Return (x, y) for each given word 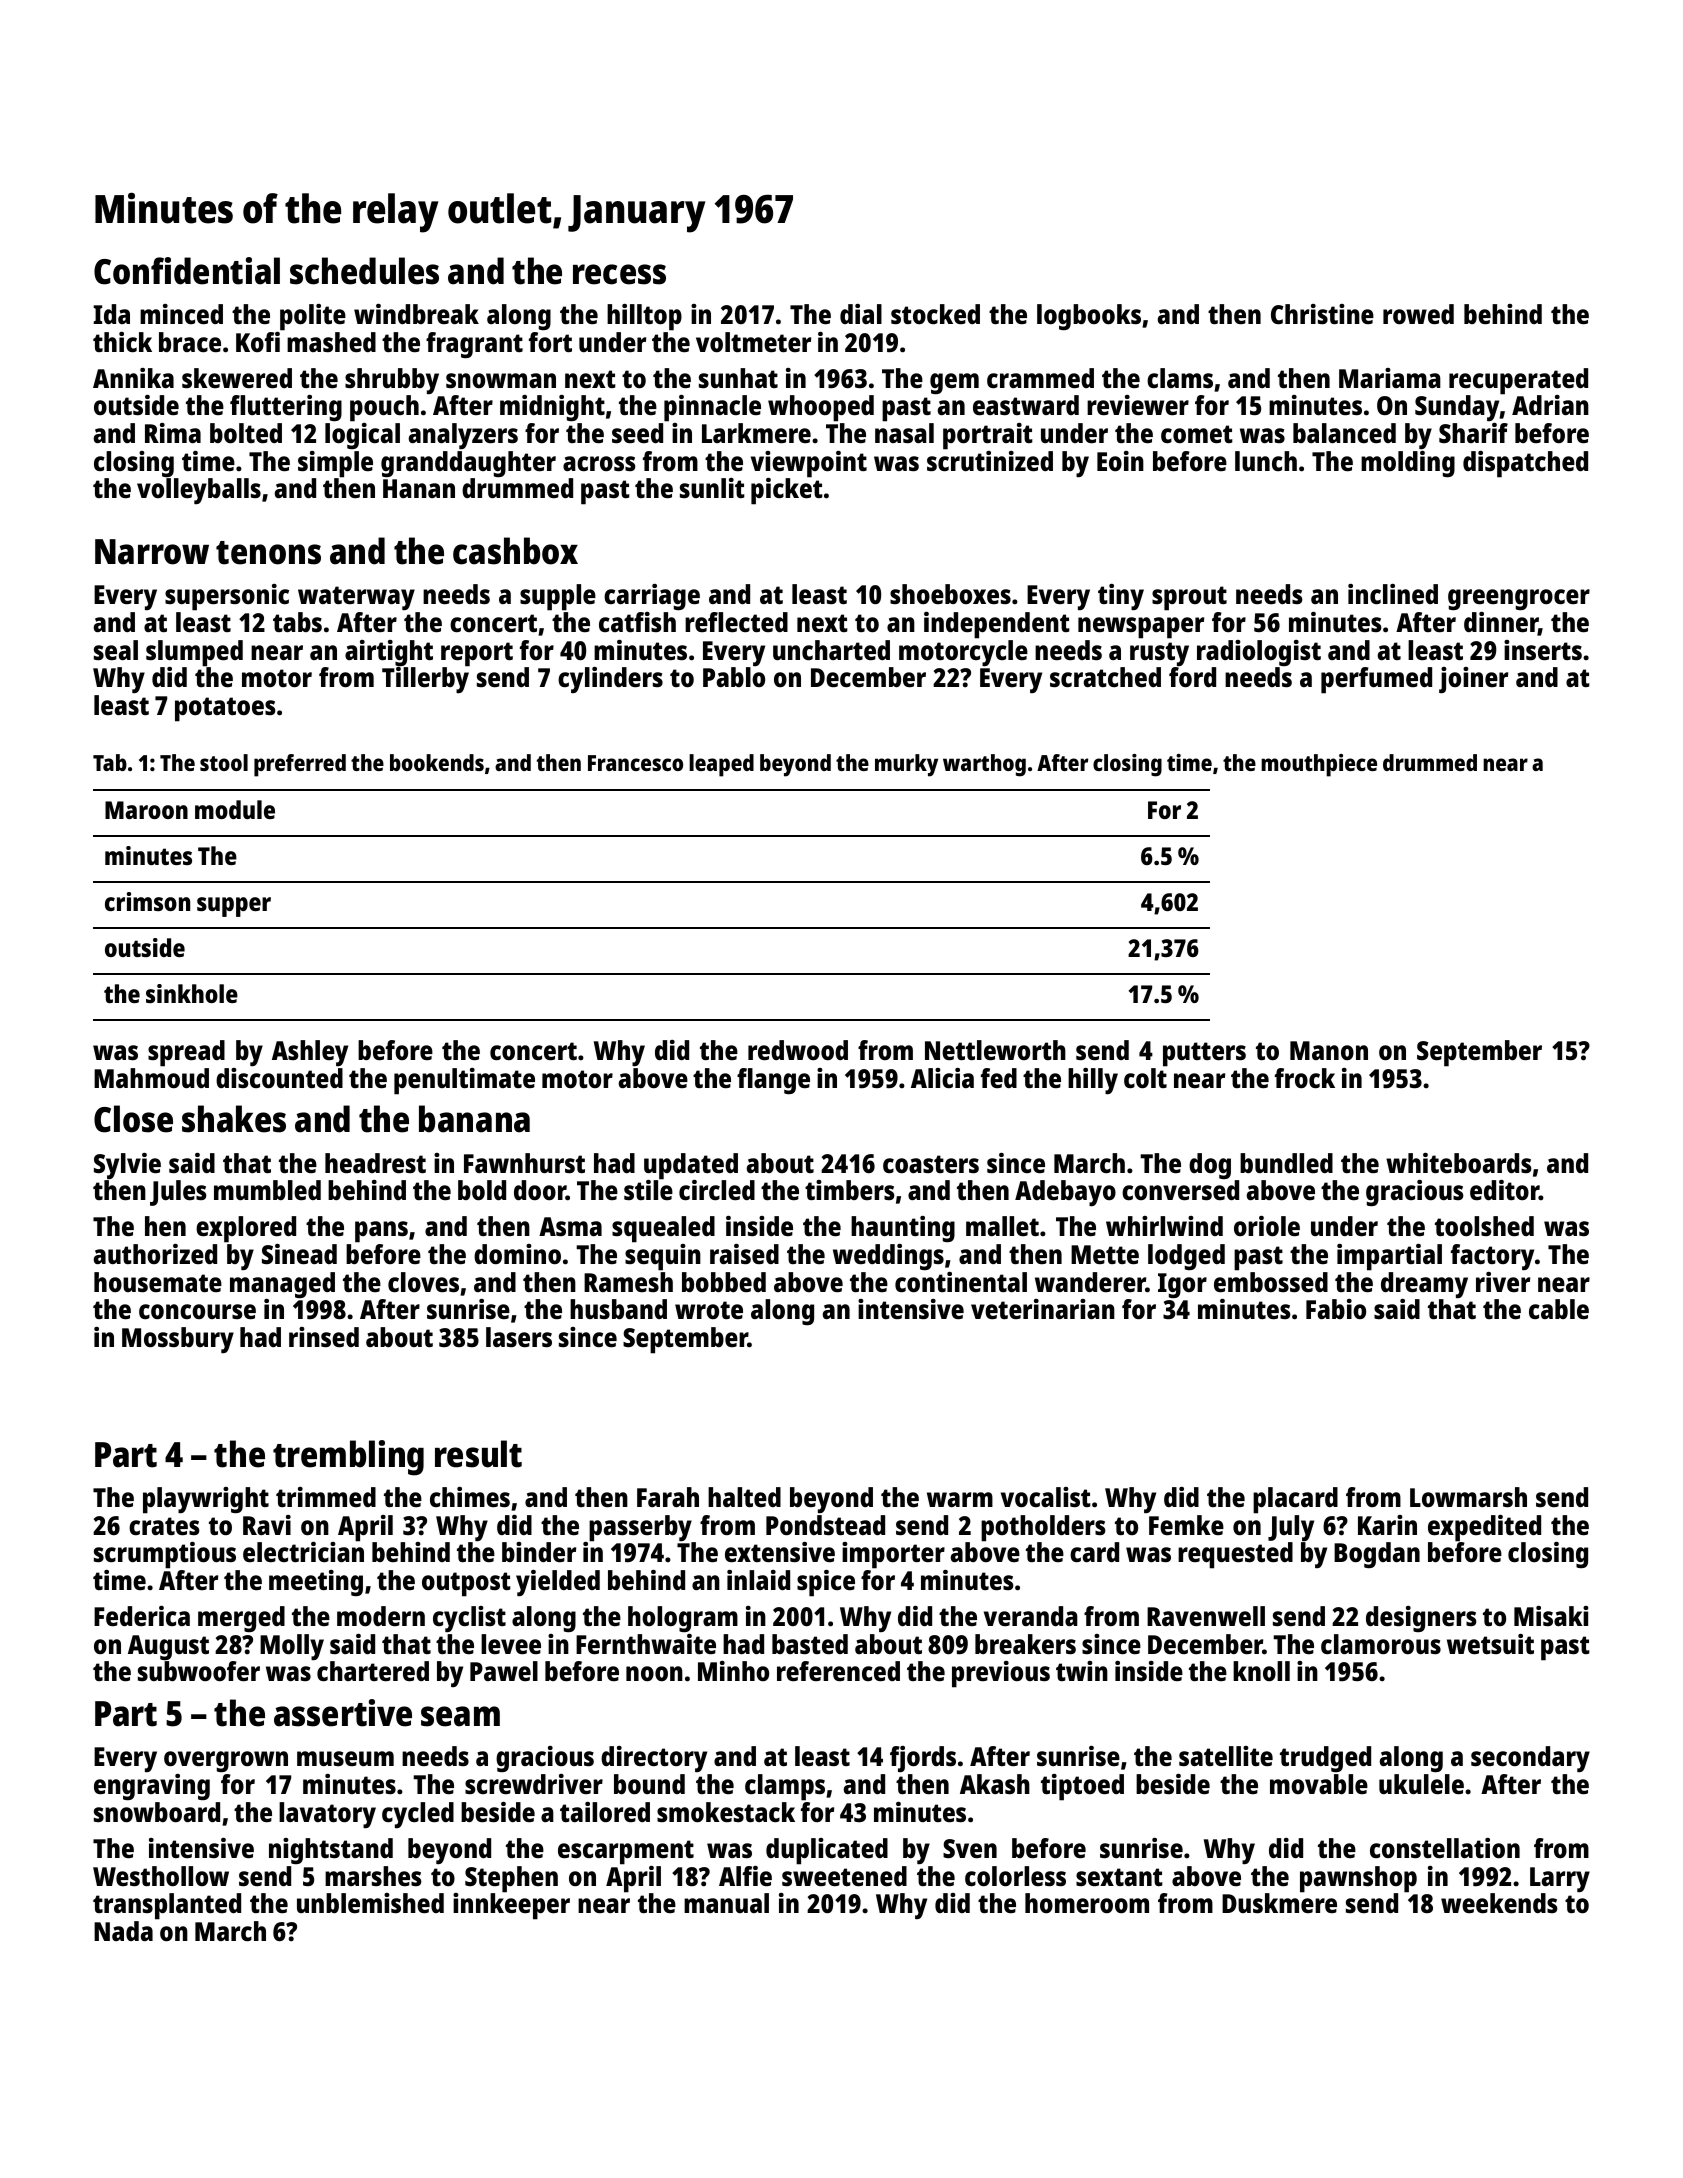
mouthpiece (1319, 765)
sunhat (738, 378)
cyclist (469, 1619)
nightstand (331, 1851)
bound (649, 1784)
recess (619, 274)
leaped (721, 765)
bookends (437, 762)
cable (1559, 1309)
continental (961, 1282)
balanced (1344, 433)
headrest (375, 1163)
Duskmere (1279, 1903)
